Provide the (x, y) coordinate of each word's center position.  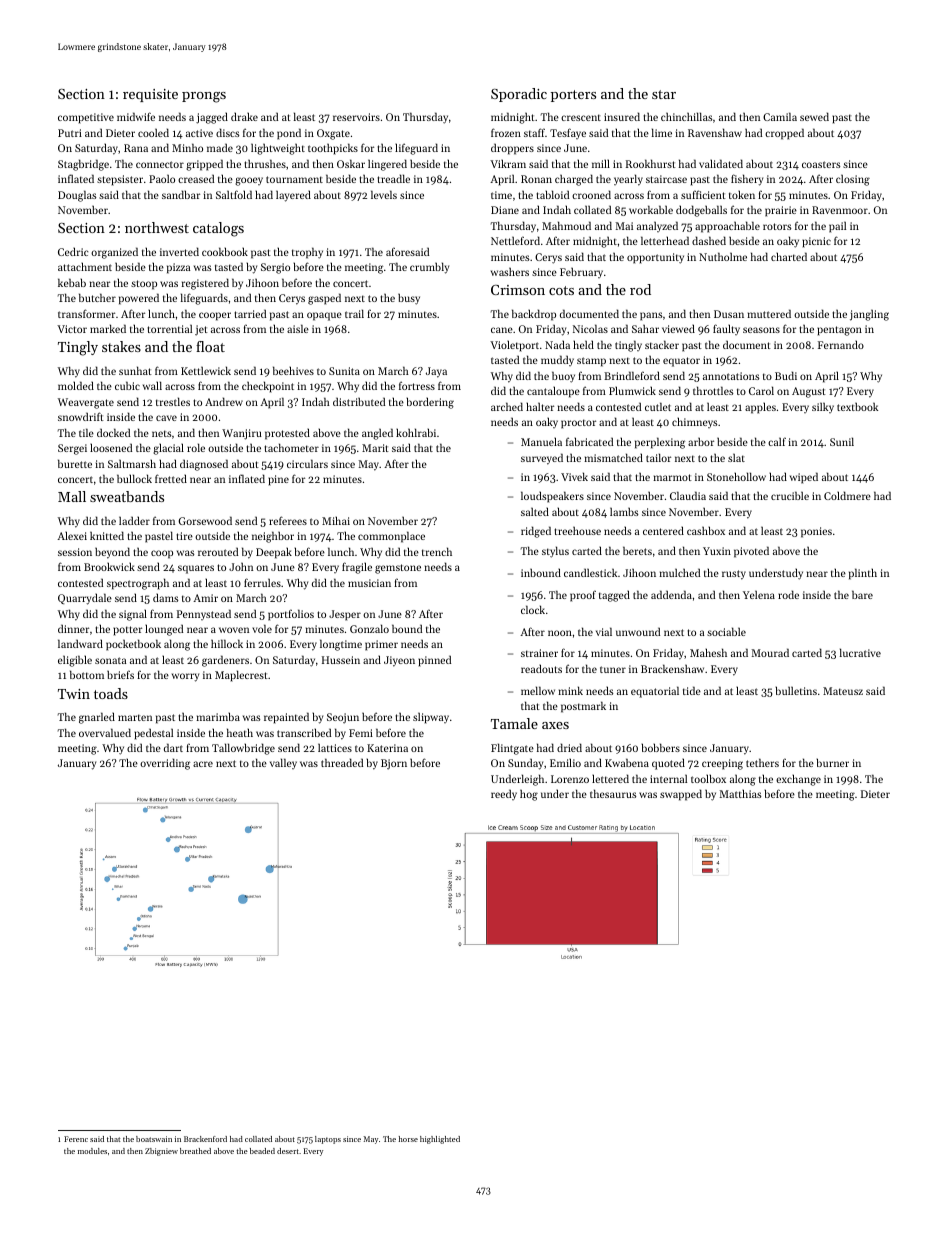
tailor (658, 457)
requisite (150, 95)
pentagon (839, 331)
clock (533, 609)
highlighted (440, 1140)
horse (408, 1139)
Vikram (508, 163)
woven (234, 630)
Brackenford (205, 1139)
